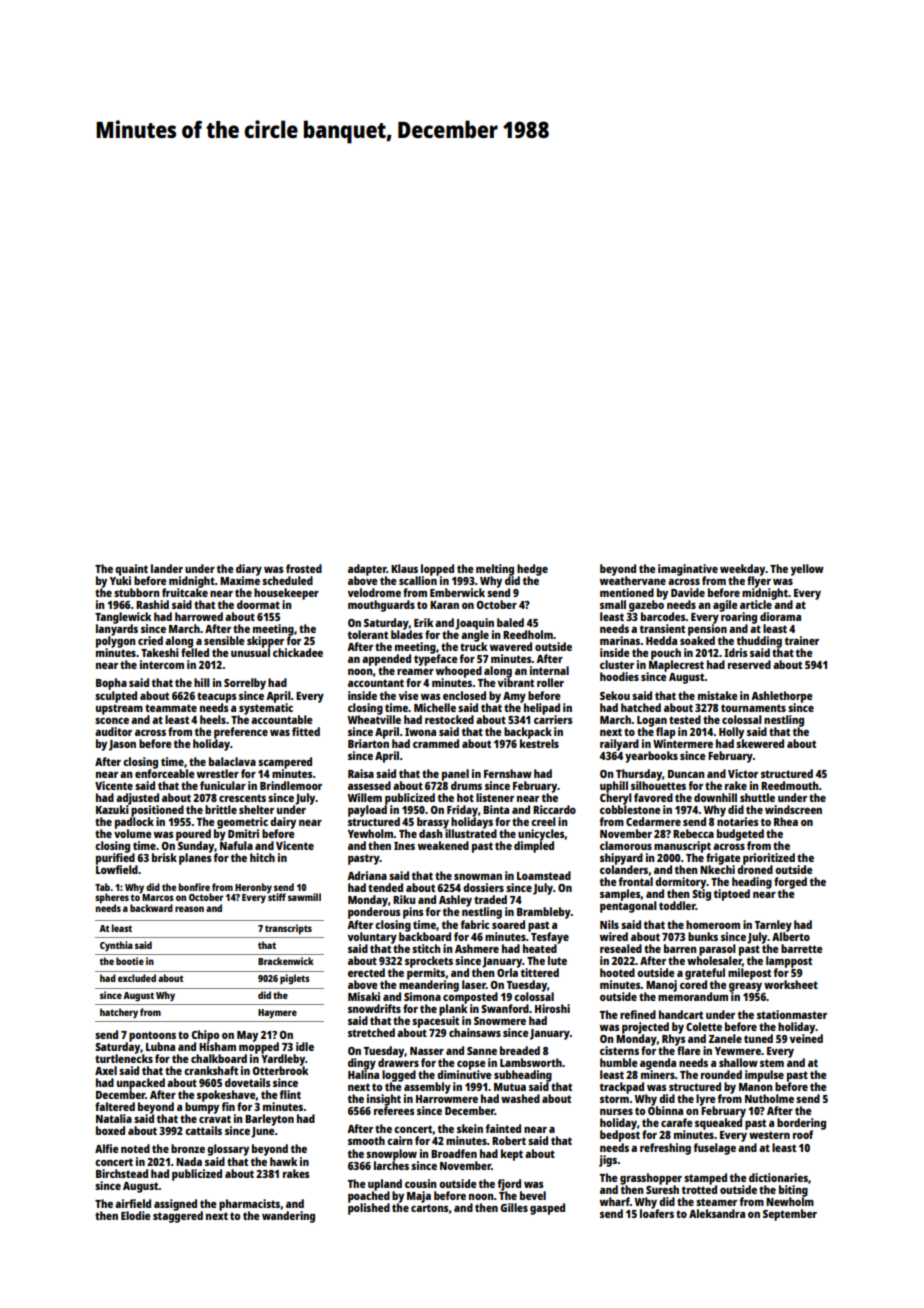  I want to click on melting, so click(495, 570).
